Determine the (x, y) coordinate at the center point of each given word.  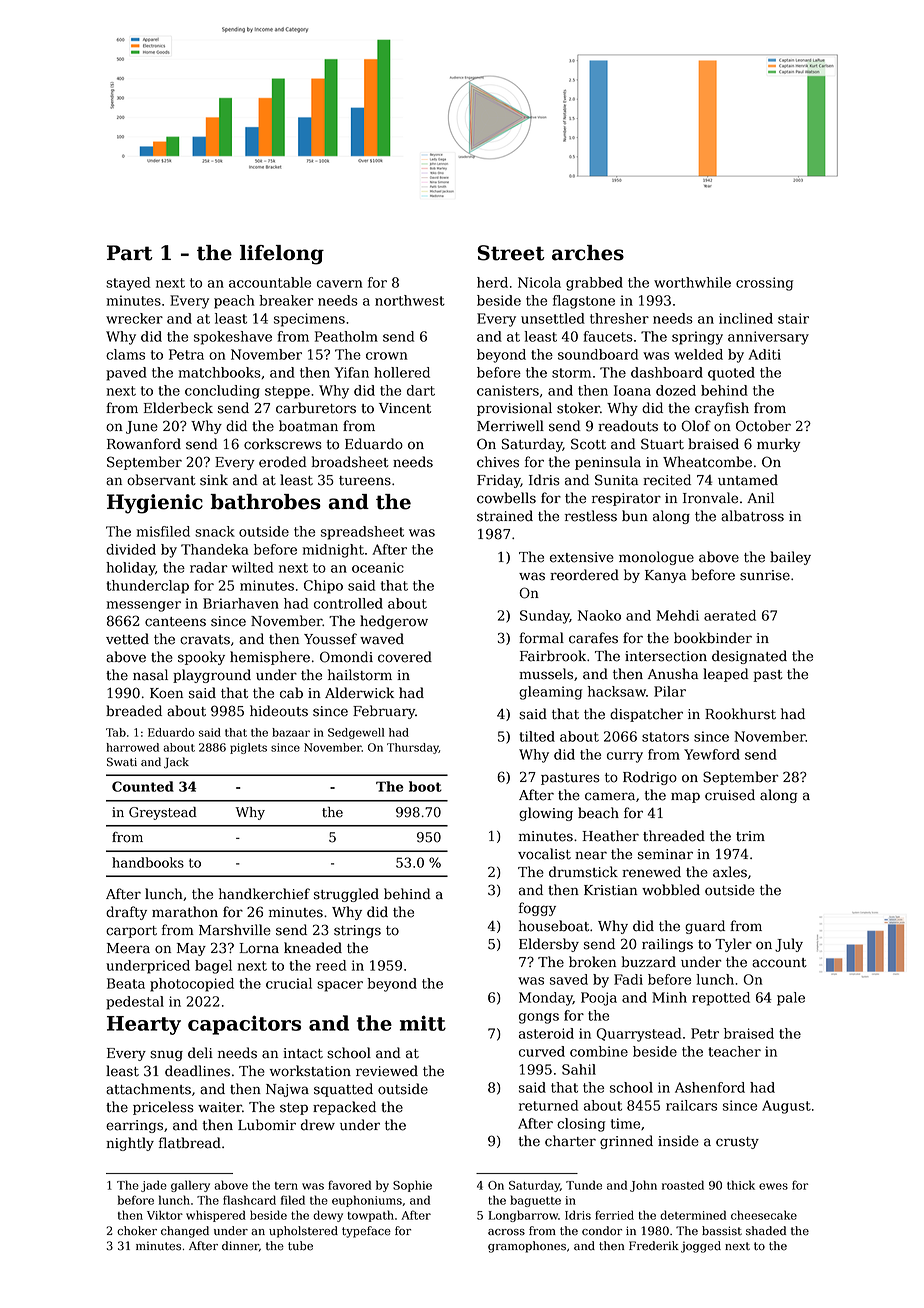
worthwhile (692, 282)
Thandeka (215, 549)
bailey (790, 558)
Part (130, 253)
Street (511, 253)
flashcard (249, 1200)
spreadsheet (362, 533)
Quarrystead (638, 1035)
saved (569, 979)
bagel (213, 967)
